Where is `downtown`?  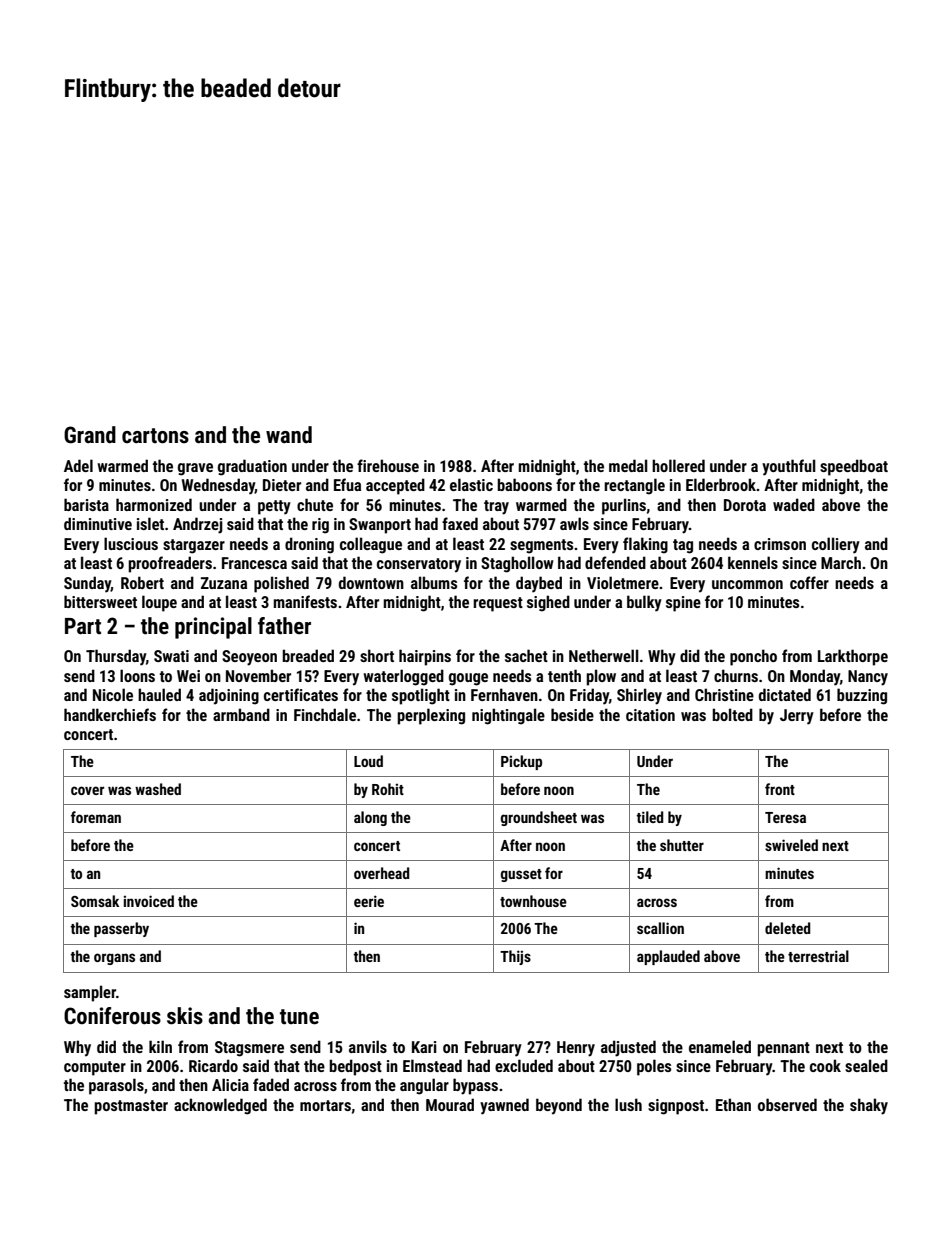
downtown is located at coordinates (371, 582).
